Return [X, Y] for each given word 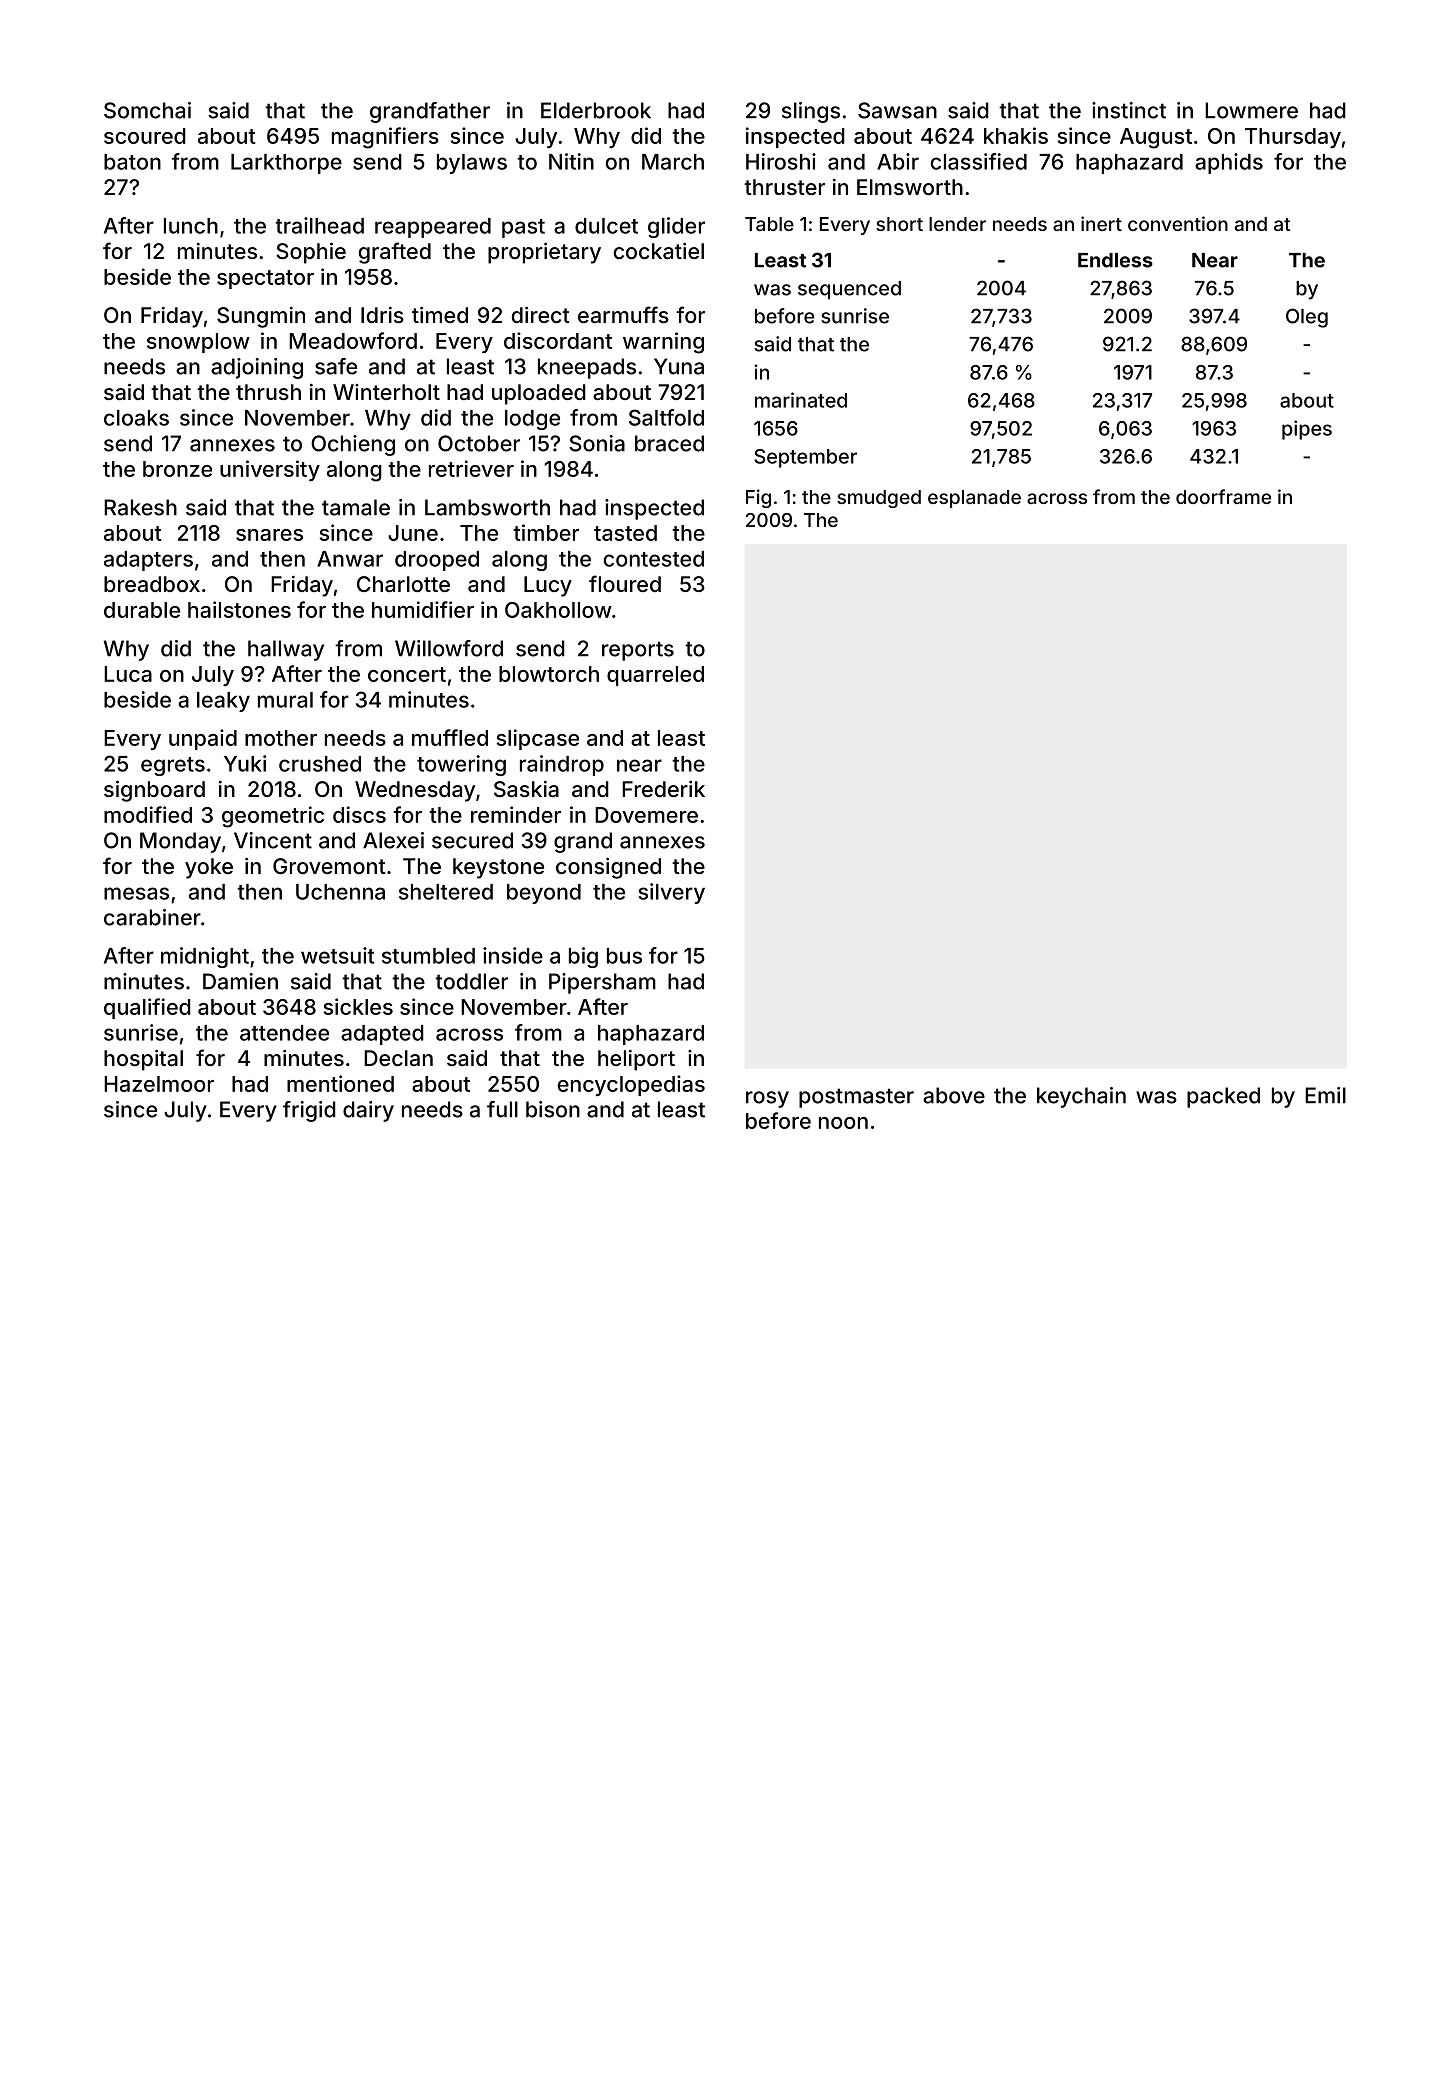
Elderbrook [596, 110]
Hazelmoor [159, 1084]
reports [638, 651]
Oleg [1307, 318]
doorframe [1223, 496]
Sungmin [261, 317]
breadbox [152, 584]
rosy [767, 1099]
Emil [1325, 1095]
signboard [154, 791]
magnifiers [385, 138]
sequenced [849, 290]
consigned [608, 868]
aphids [1229, 163]
